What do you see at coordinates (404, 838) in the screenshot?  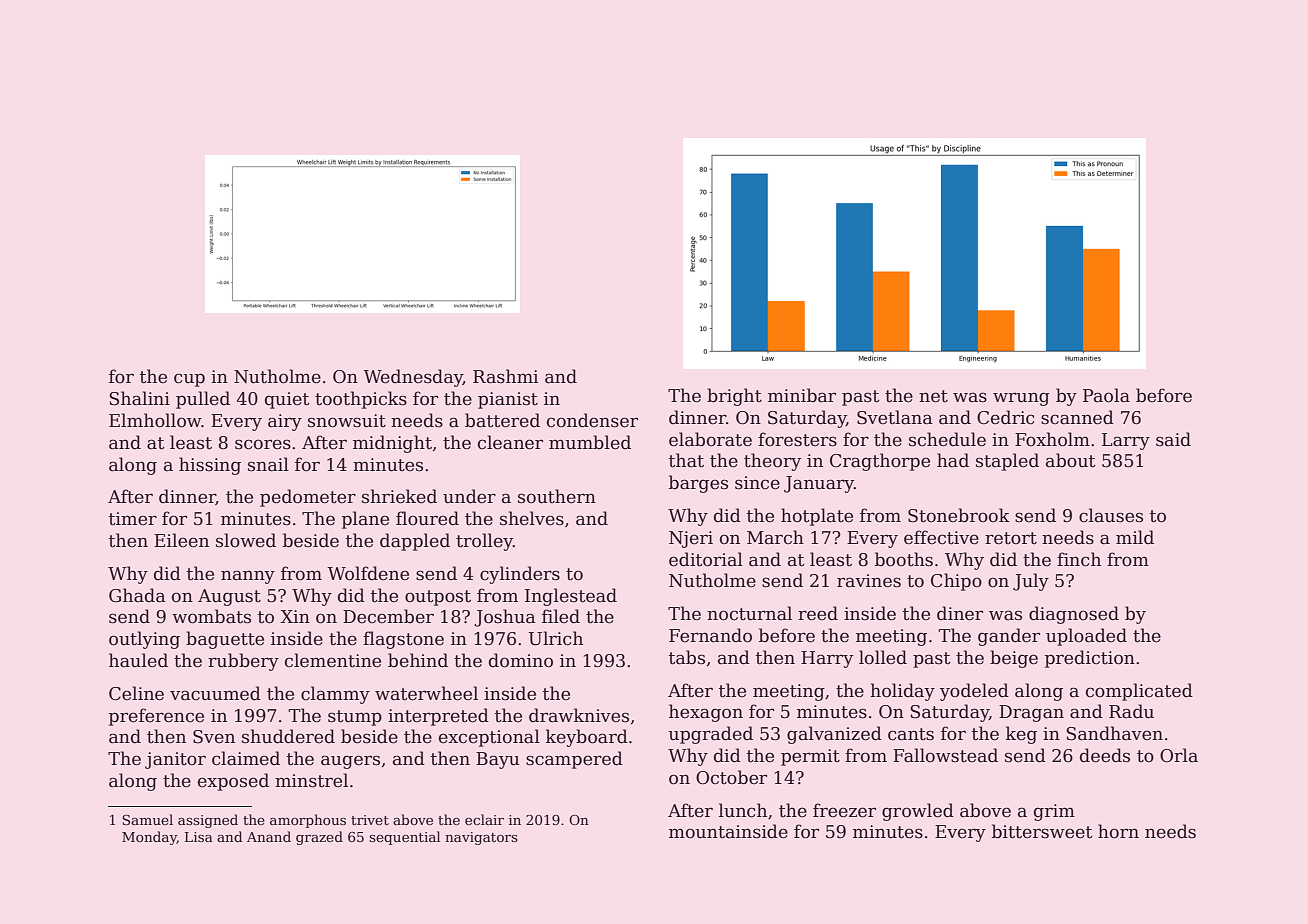 I see `sequential` at bounding box center [404, 838].
